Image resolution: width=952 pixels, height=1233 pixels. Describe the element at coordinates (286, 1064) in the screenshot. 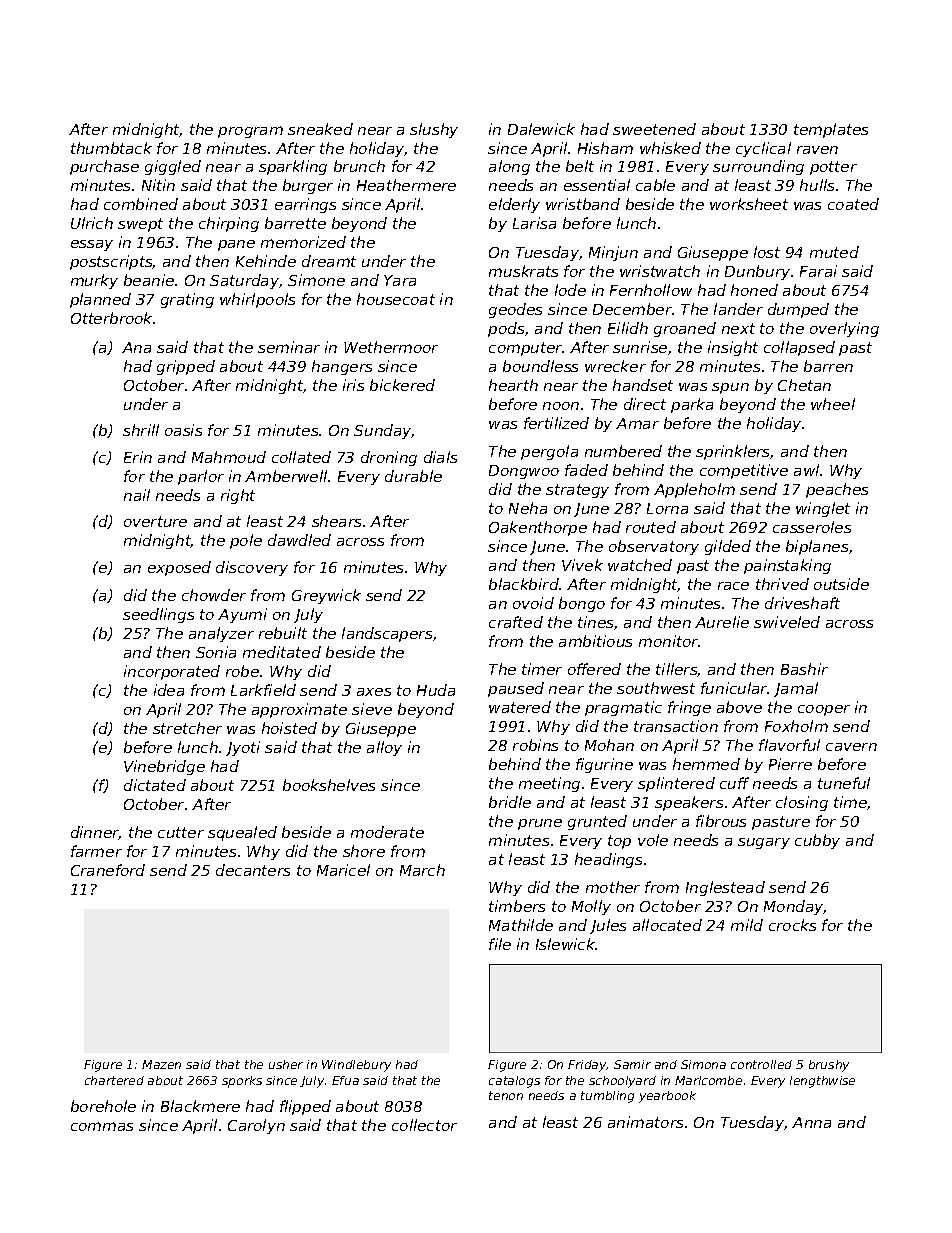

I see `usher` at that location.
